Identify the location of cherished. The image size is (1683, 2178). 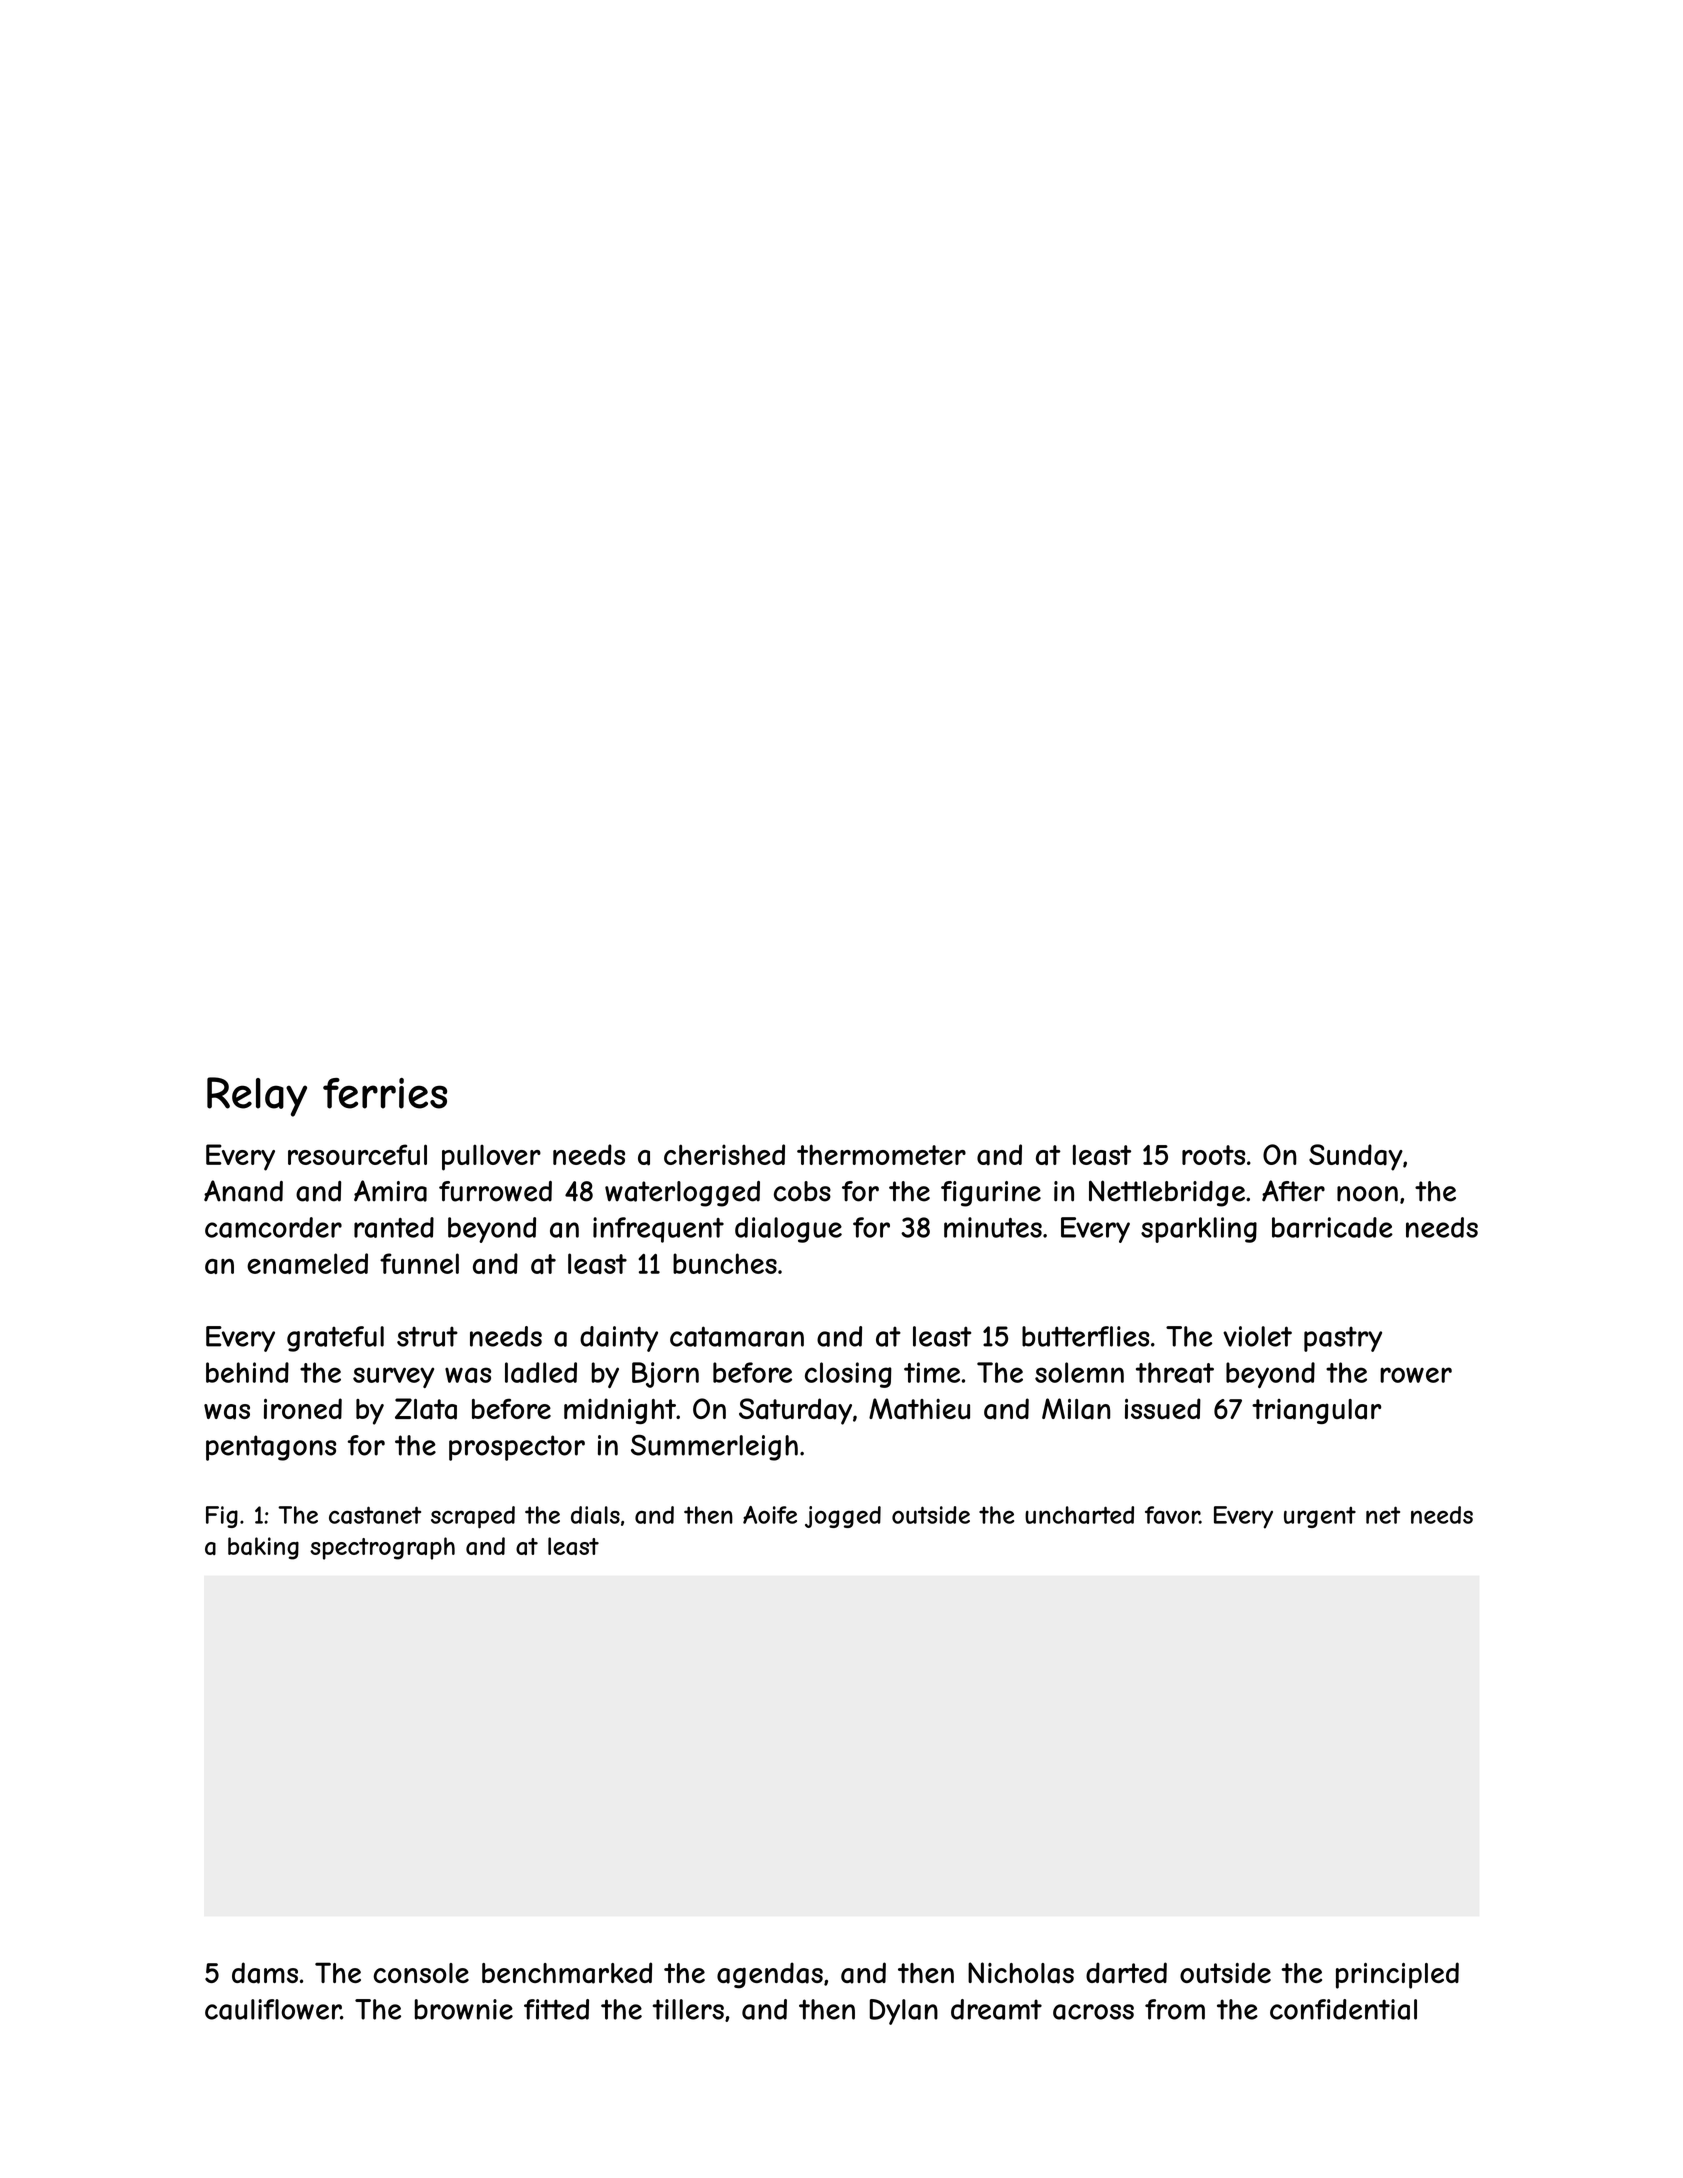
(724, 1154).
